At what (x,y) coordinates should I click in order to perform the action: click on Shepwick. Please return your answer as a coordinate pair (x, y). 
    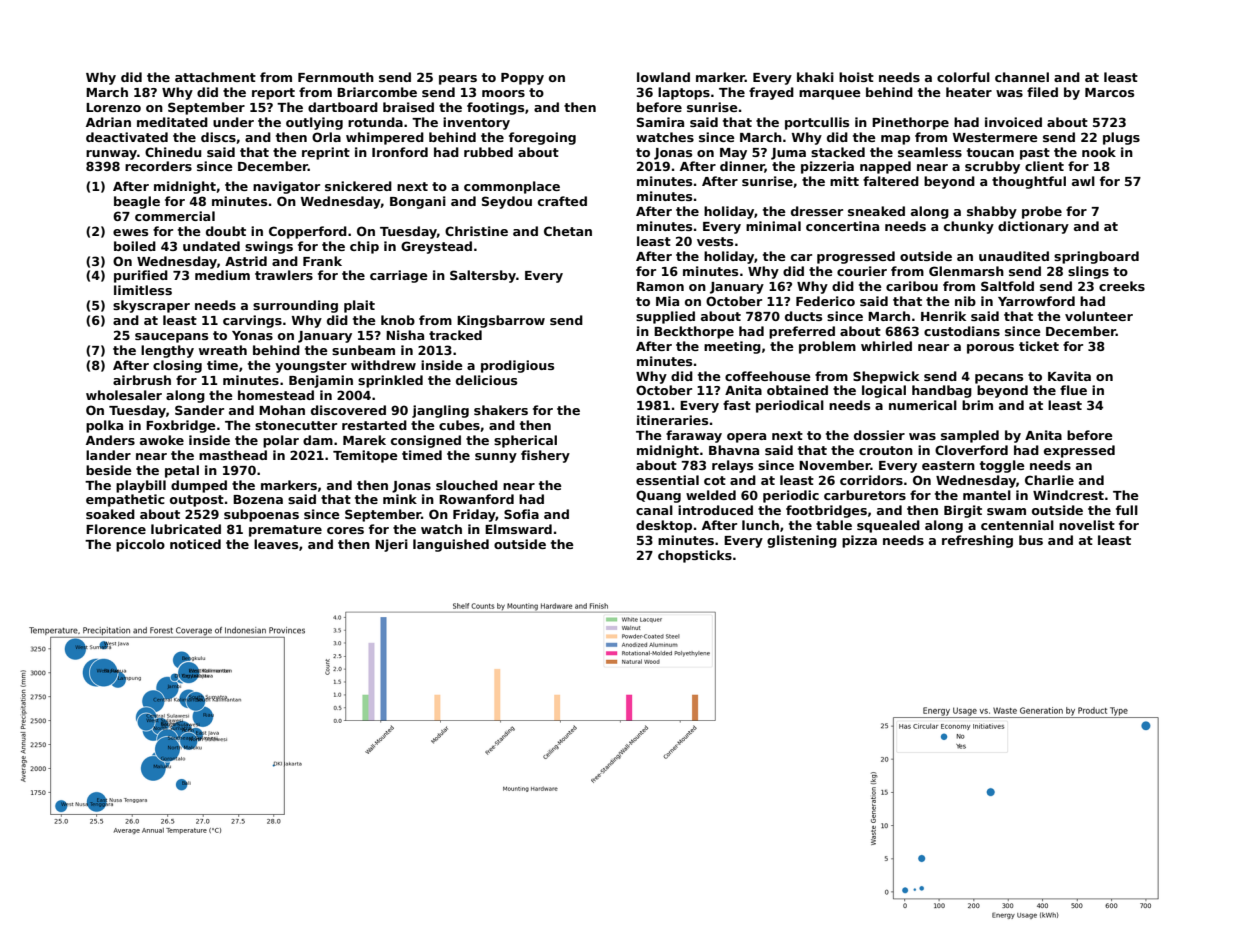
    Looking at the image, I should click on (886, 377).
